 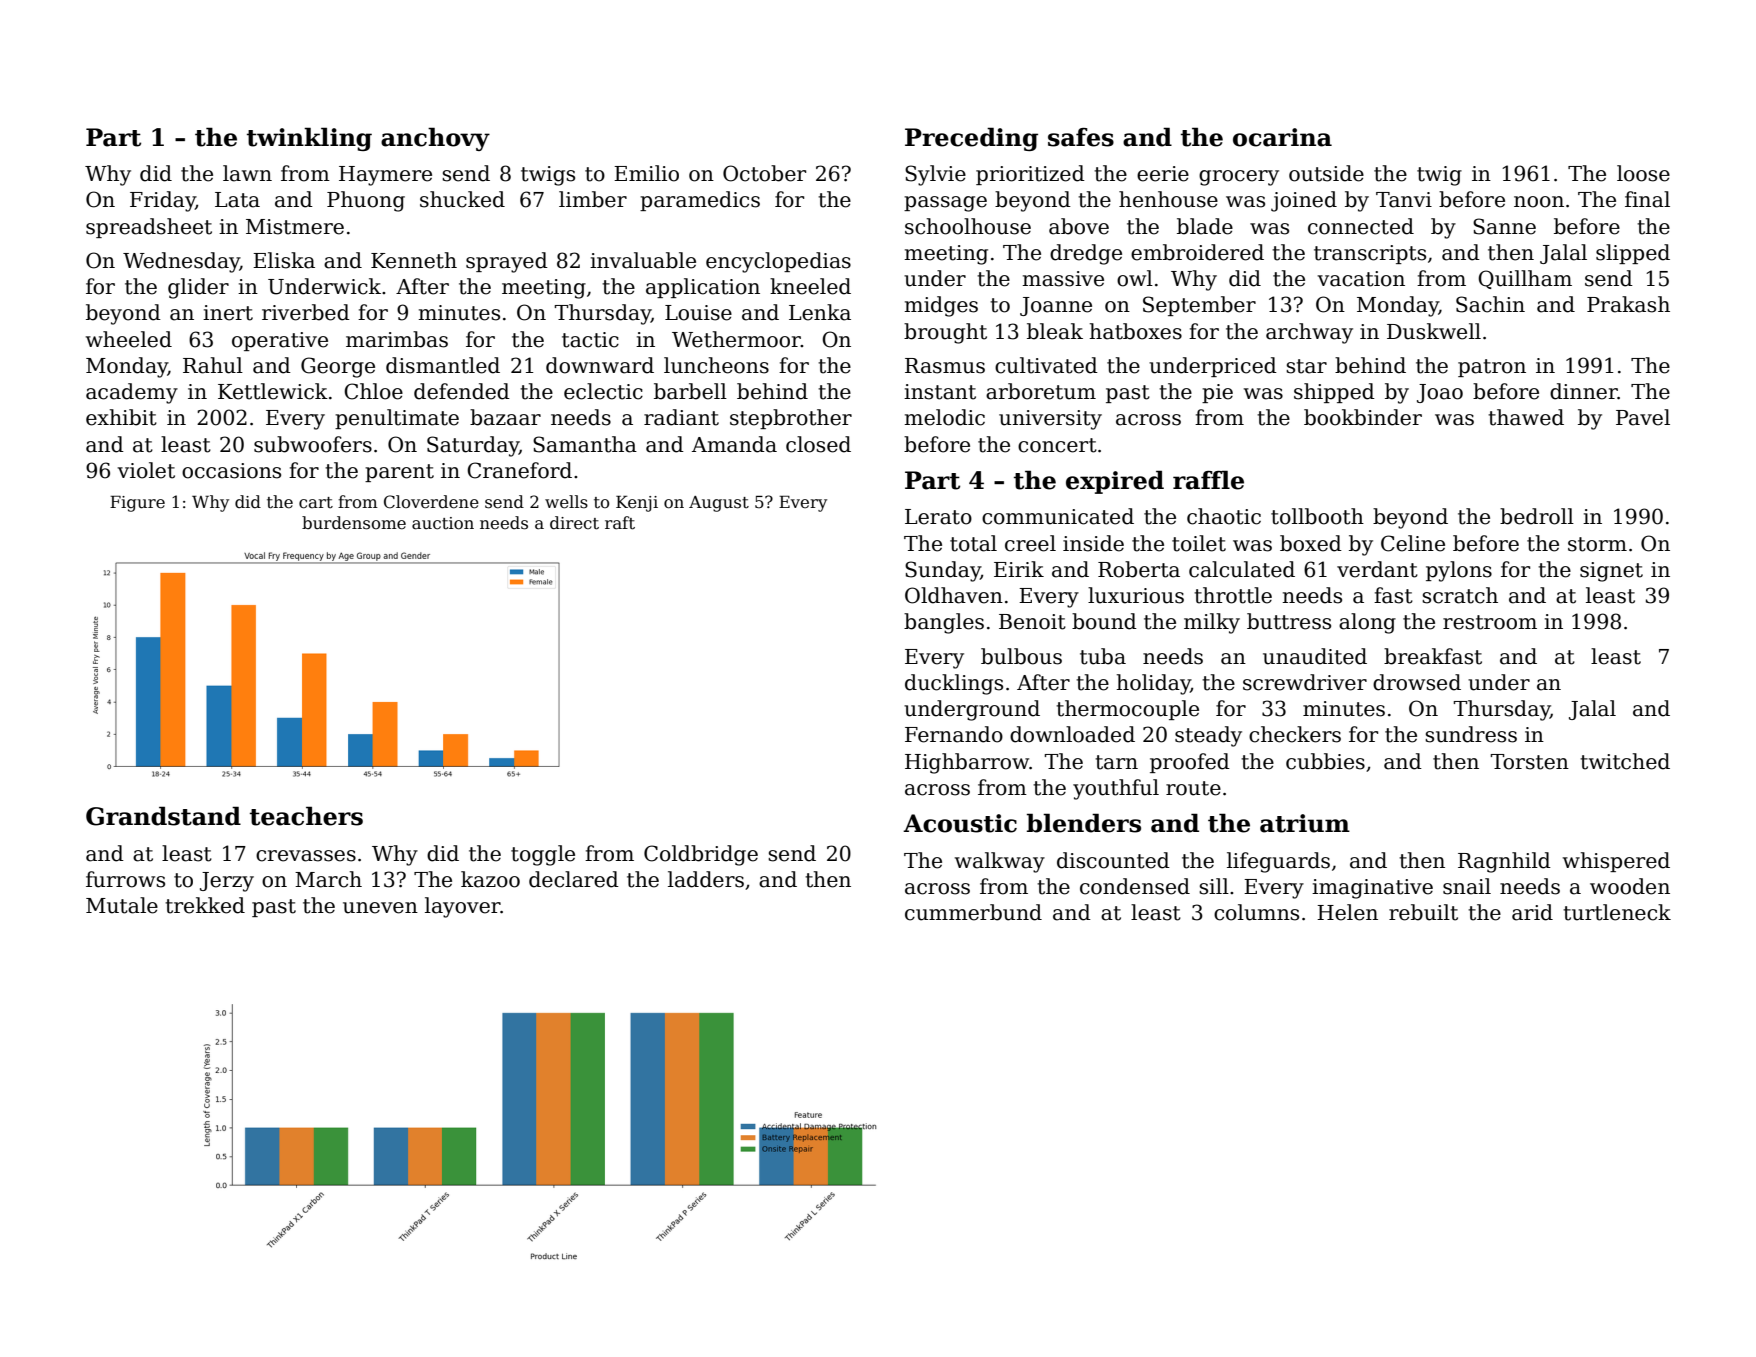 I want to click on Cloverdene, so click(x=431, y=502).
